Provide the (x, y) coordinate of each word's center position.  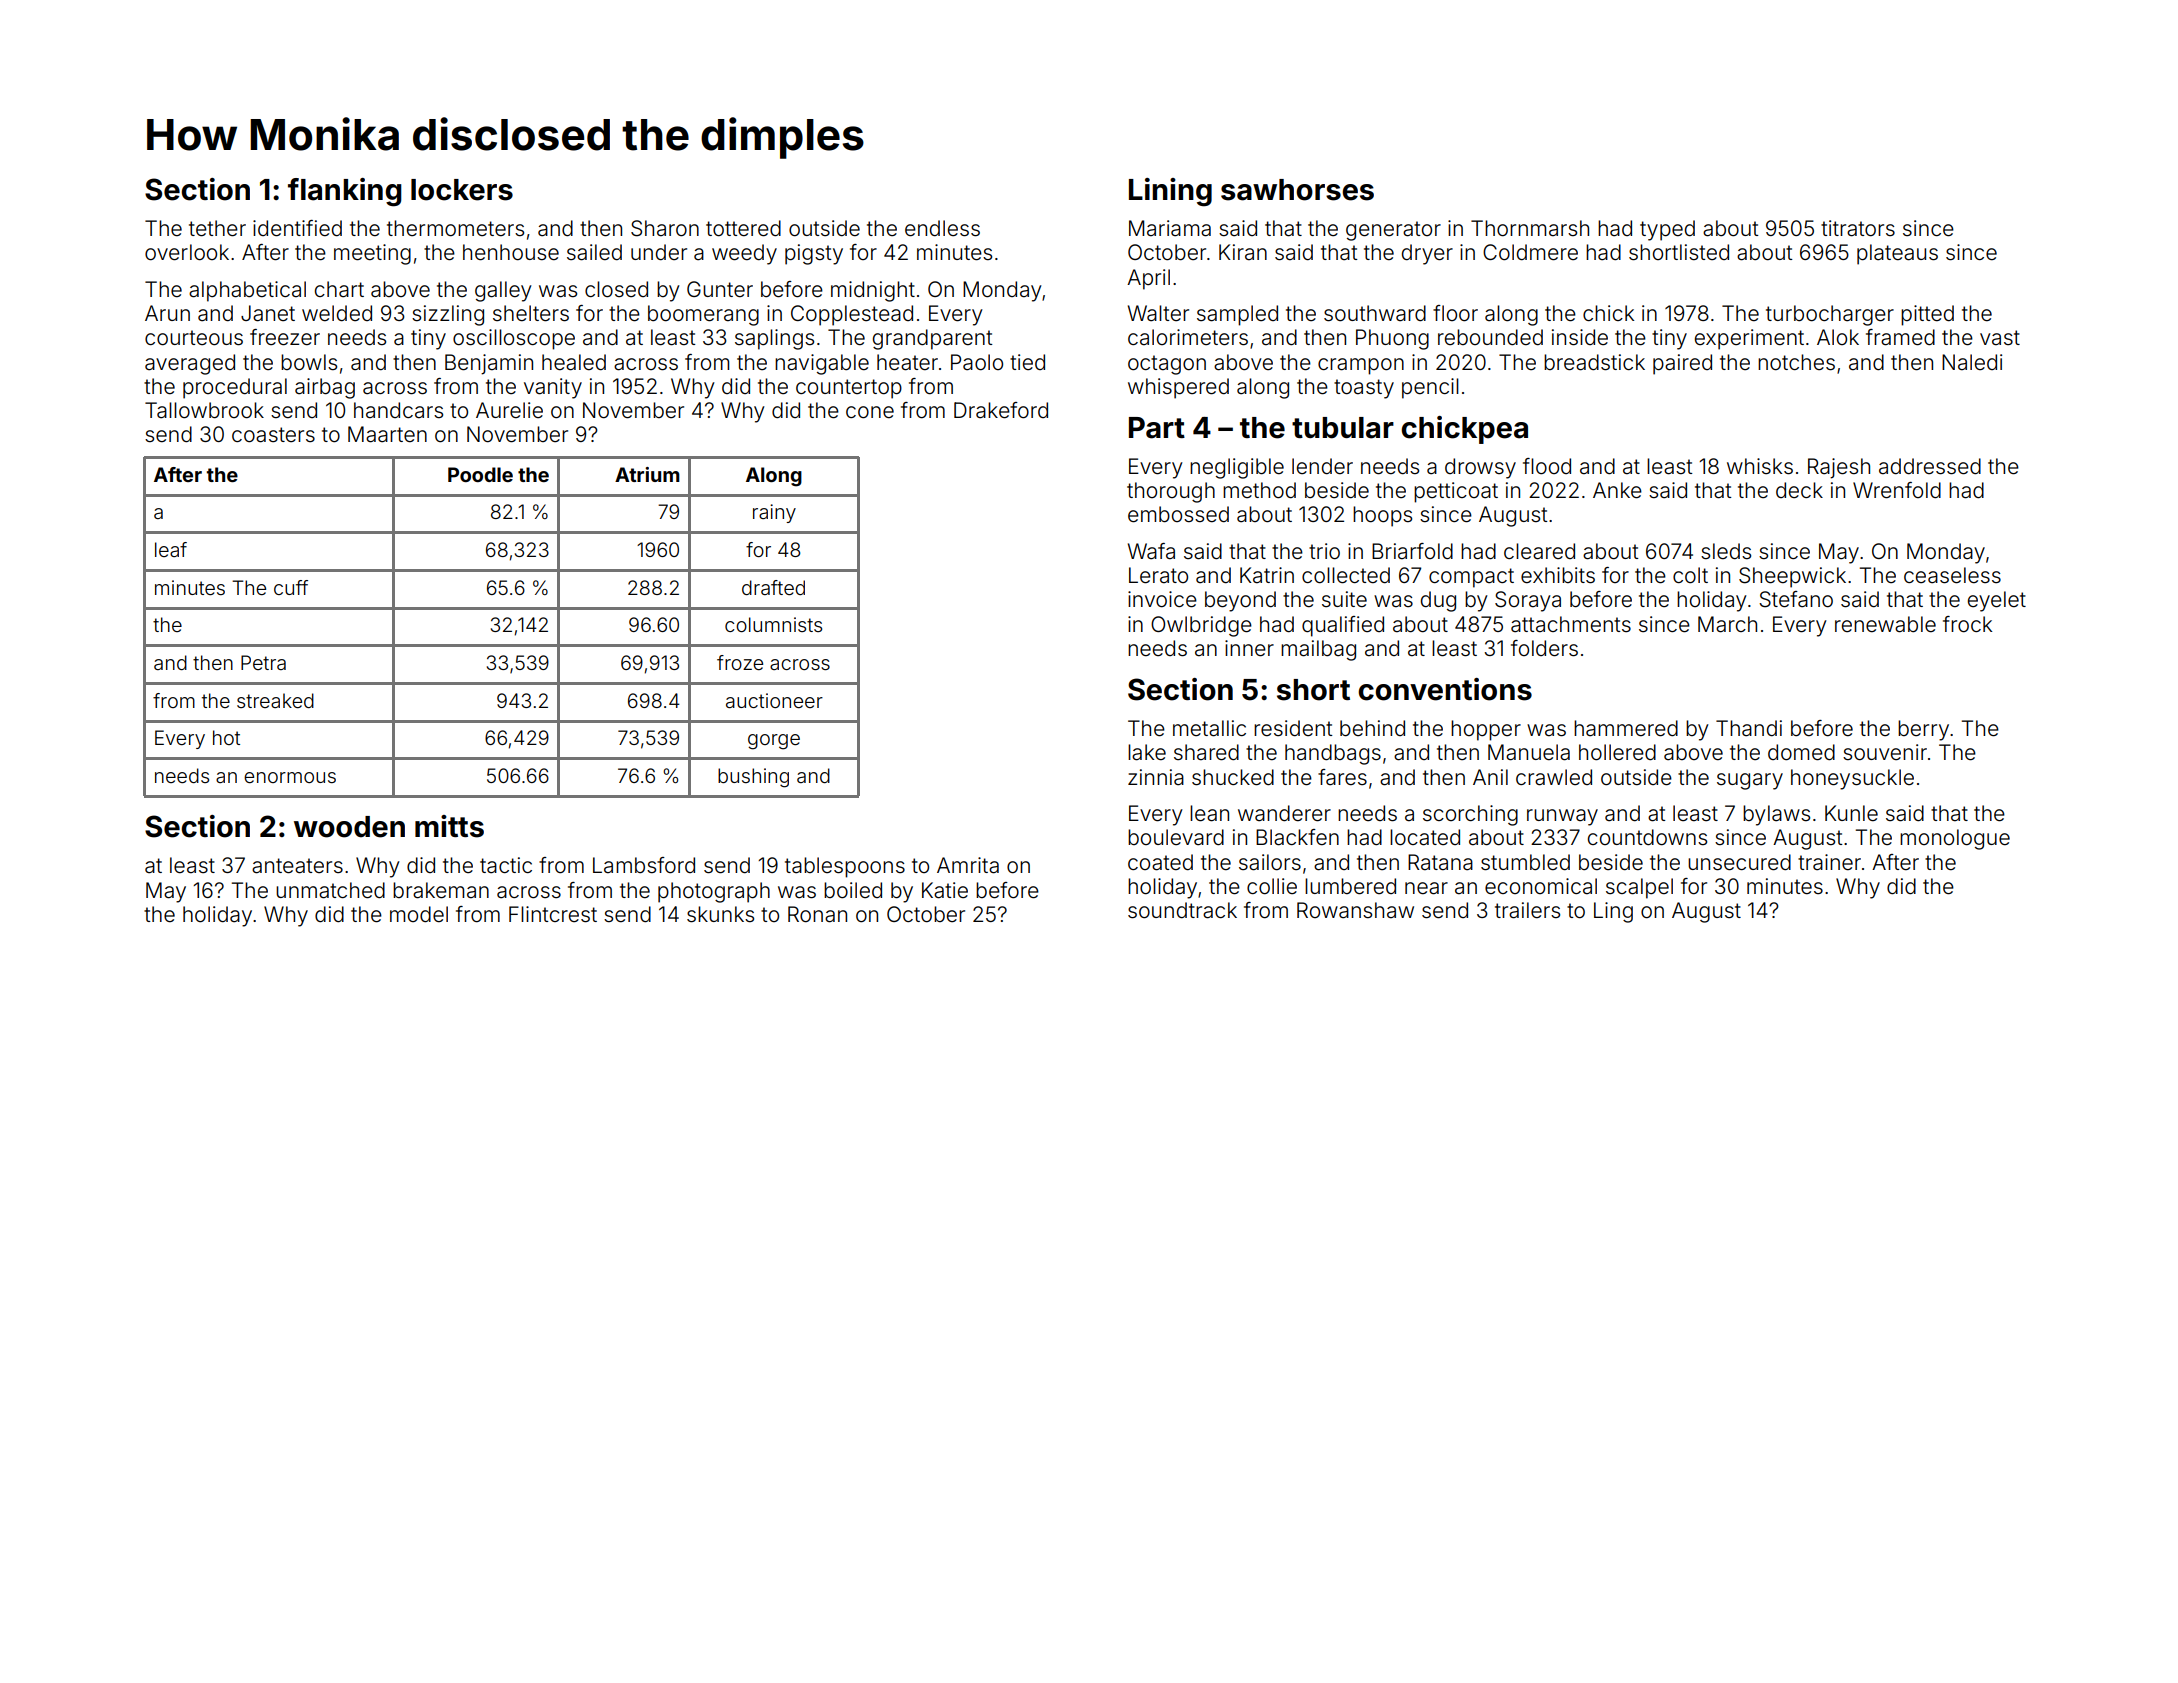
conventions (1445, 689)
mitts (449, 826)
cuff (291, 587)
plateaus (1897, 254)
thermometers (455, 228)
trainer (1829, 862)
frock (1967, 624)
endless (942, 228)
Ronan (817, 914)
